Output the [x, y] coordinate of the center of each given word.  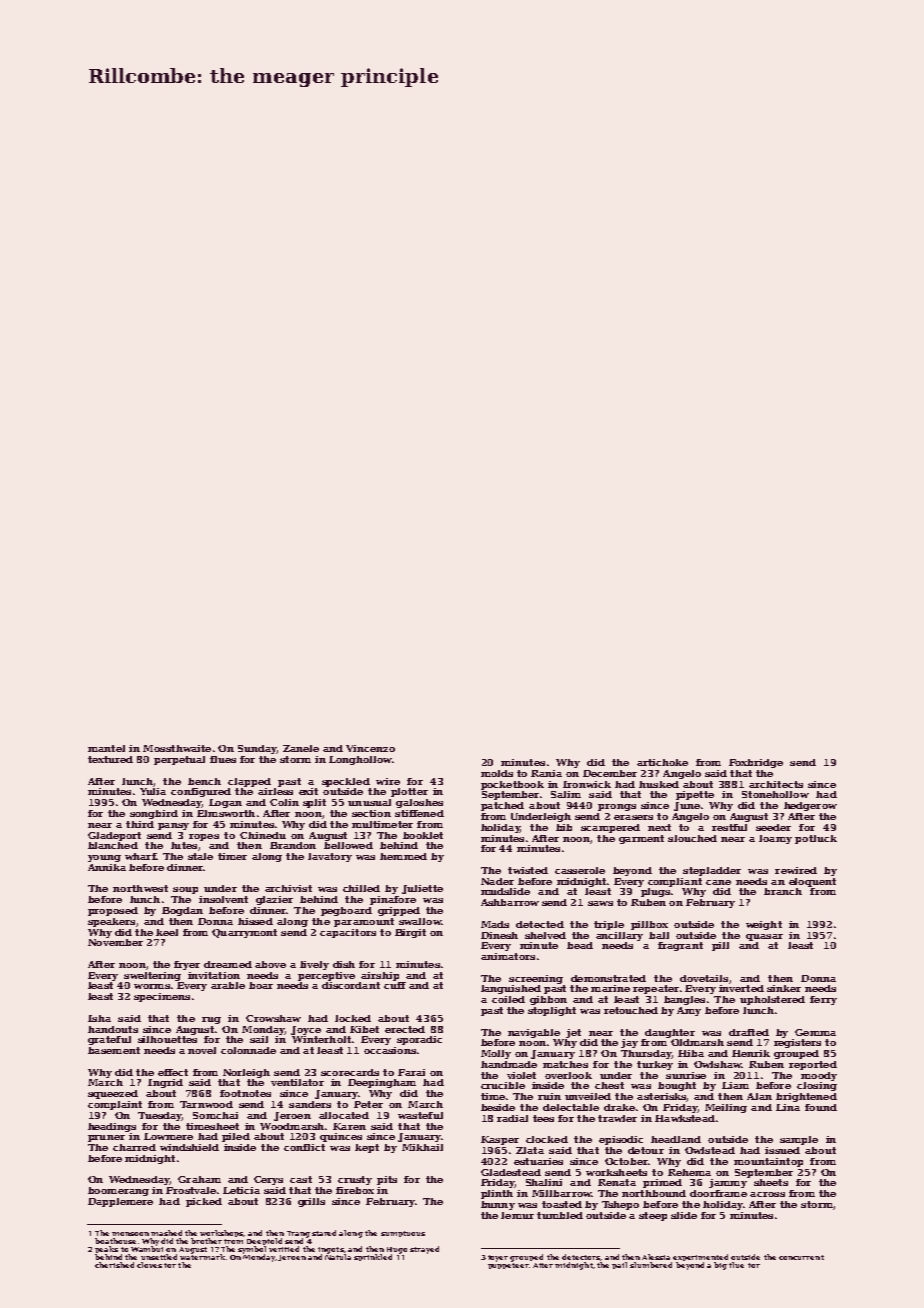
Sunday [257, 749]
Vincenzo [370, 748]
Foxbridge [756, 763]
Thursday [646, 1054]
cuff [395, 985]
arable [228, 985]
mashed [166, 1233]
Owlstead [710, 1150]
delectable [571, 1107]
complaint [115, 1105]
